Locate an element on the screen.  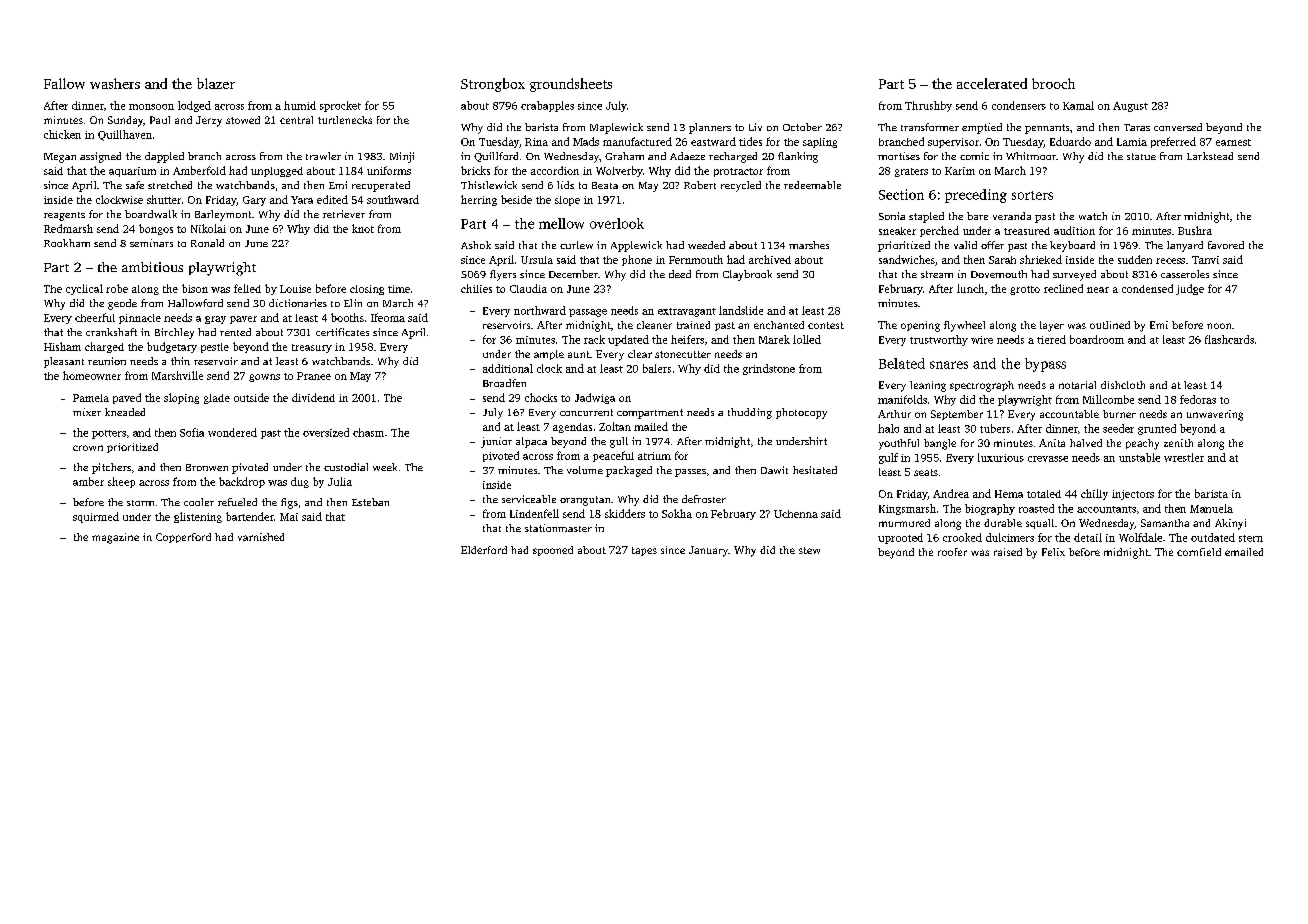
photocopy is located at coordinates (801, 413).
